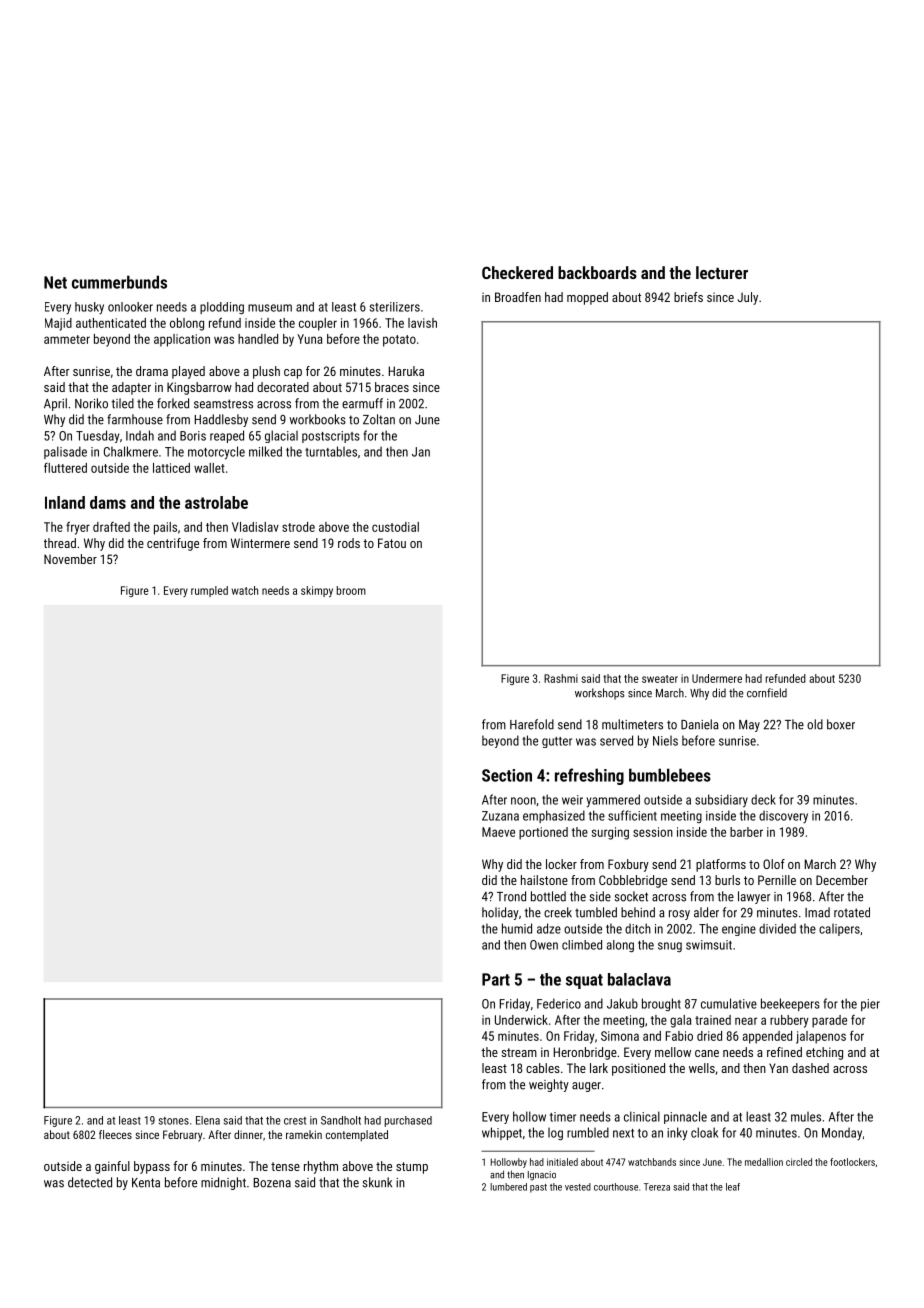  I want to click on handled, so click(258, 339).
